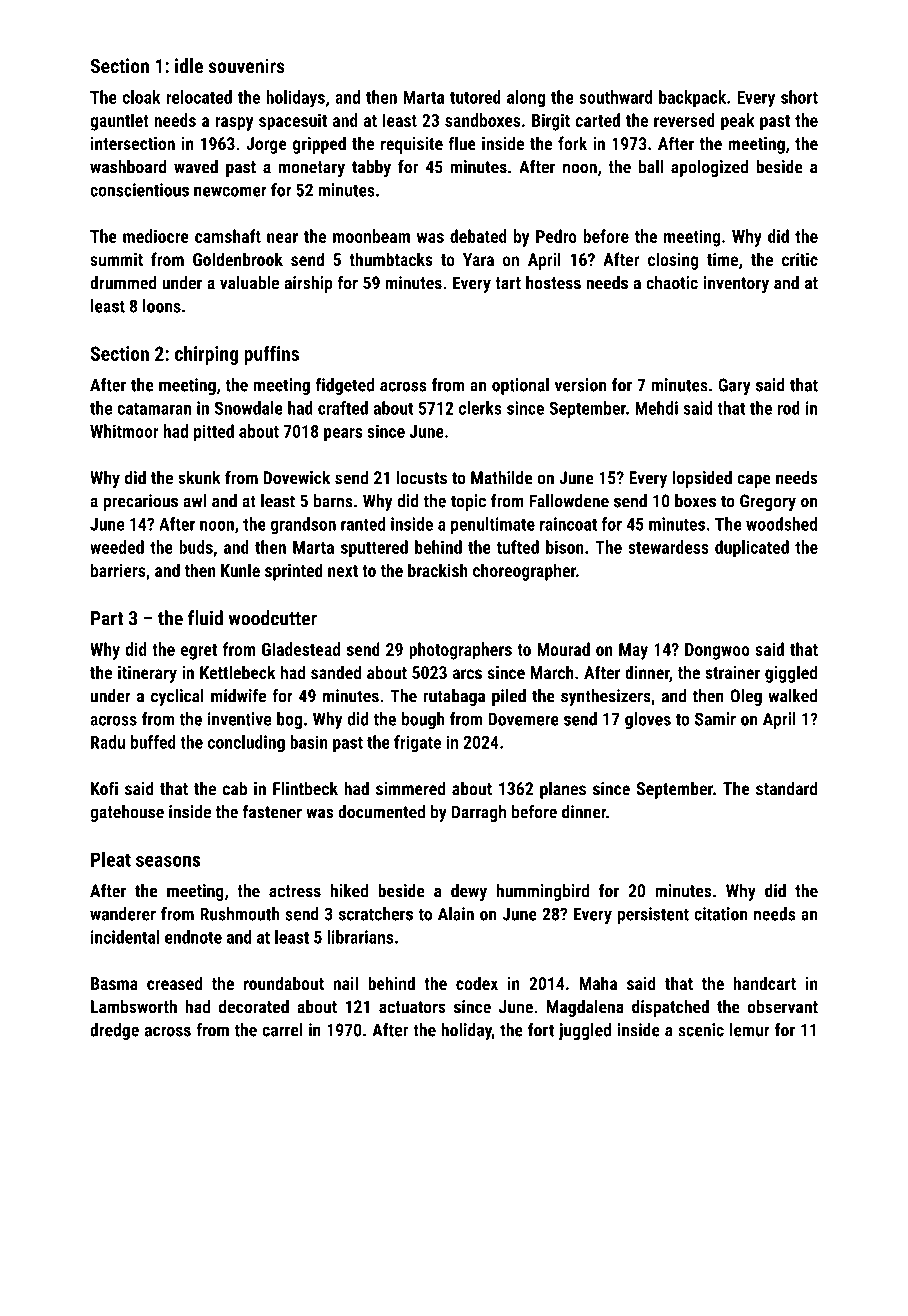 Image resolution: width=908 pixels, height=1316 pixels. What do you see at coordinates (736, 284) in the screenshot?
I see `inventory` at bounding box center [736, 284].
